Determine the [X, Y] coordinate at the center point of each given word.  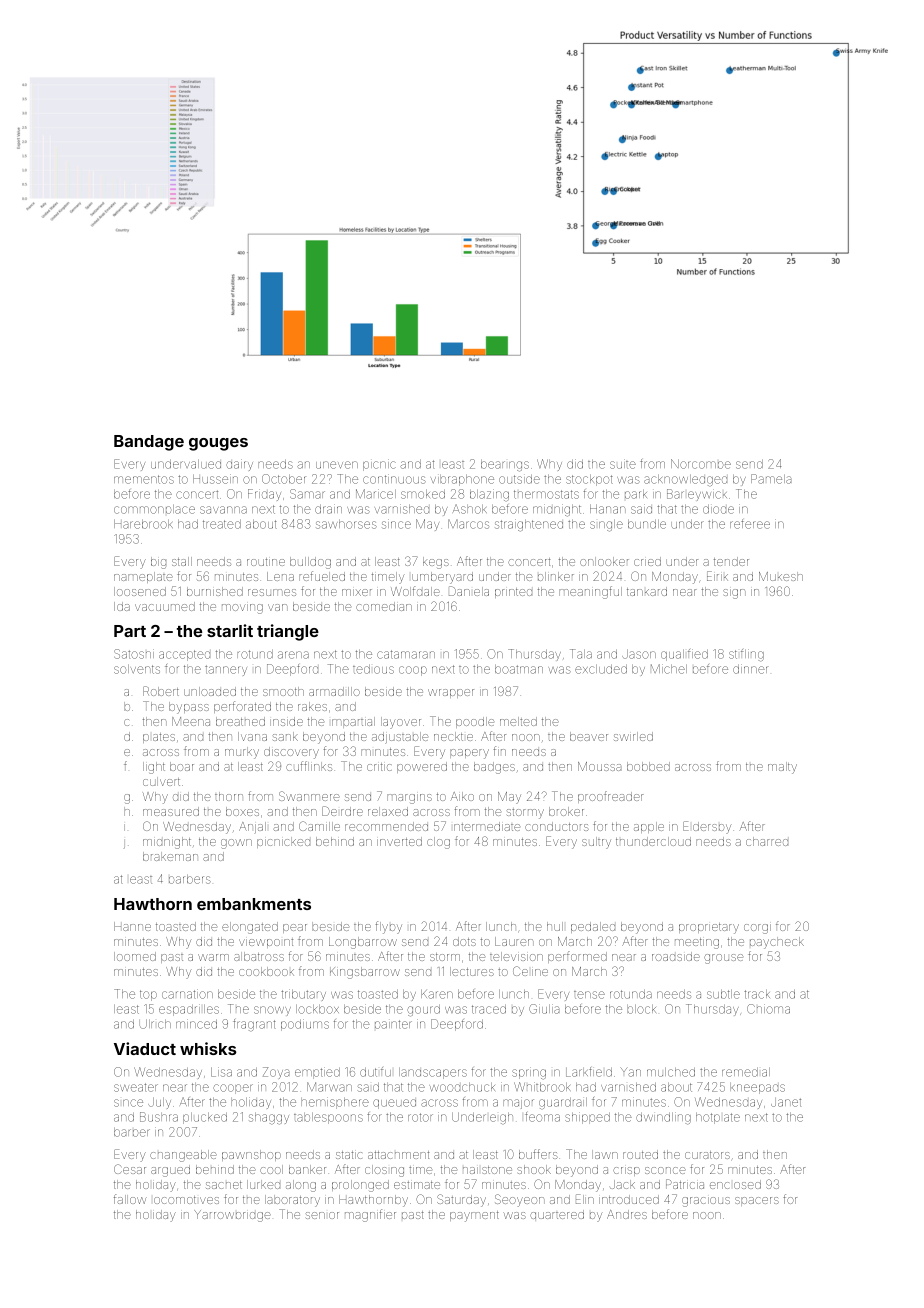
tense [589, 995]
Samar [307, 494]
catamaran [406, 654]
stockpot [589, 480]
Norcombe [701, 464]
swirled [633, 736]
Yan [630, 1072]
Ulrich [155, 1024]
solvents [137, 669]
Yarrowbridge [232, 1216]
